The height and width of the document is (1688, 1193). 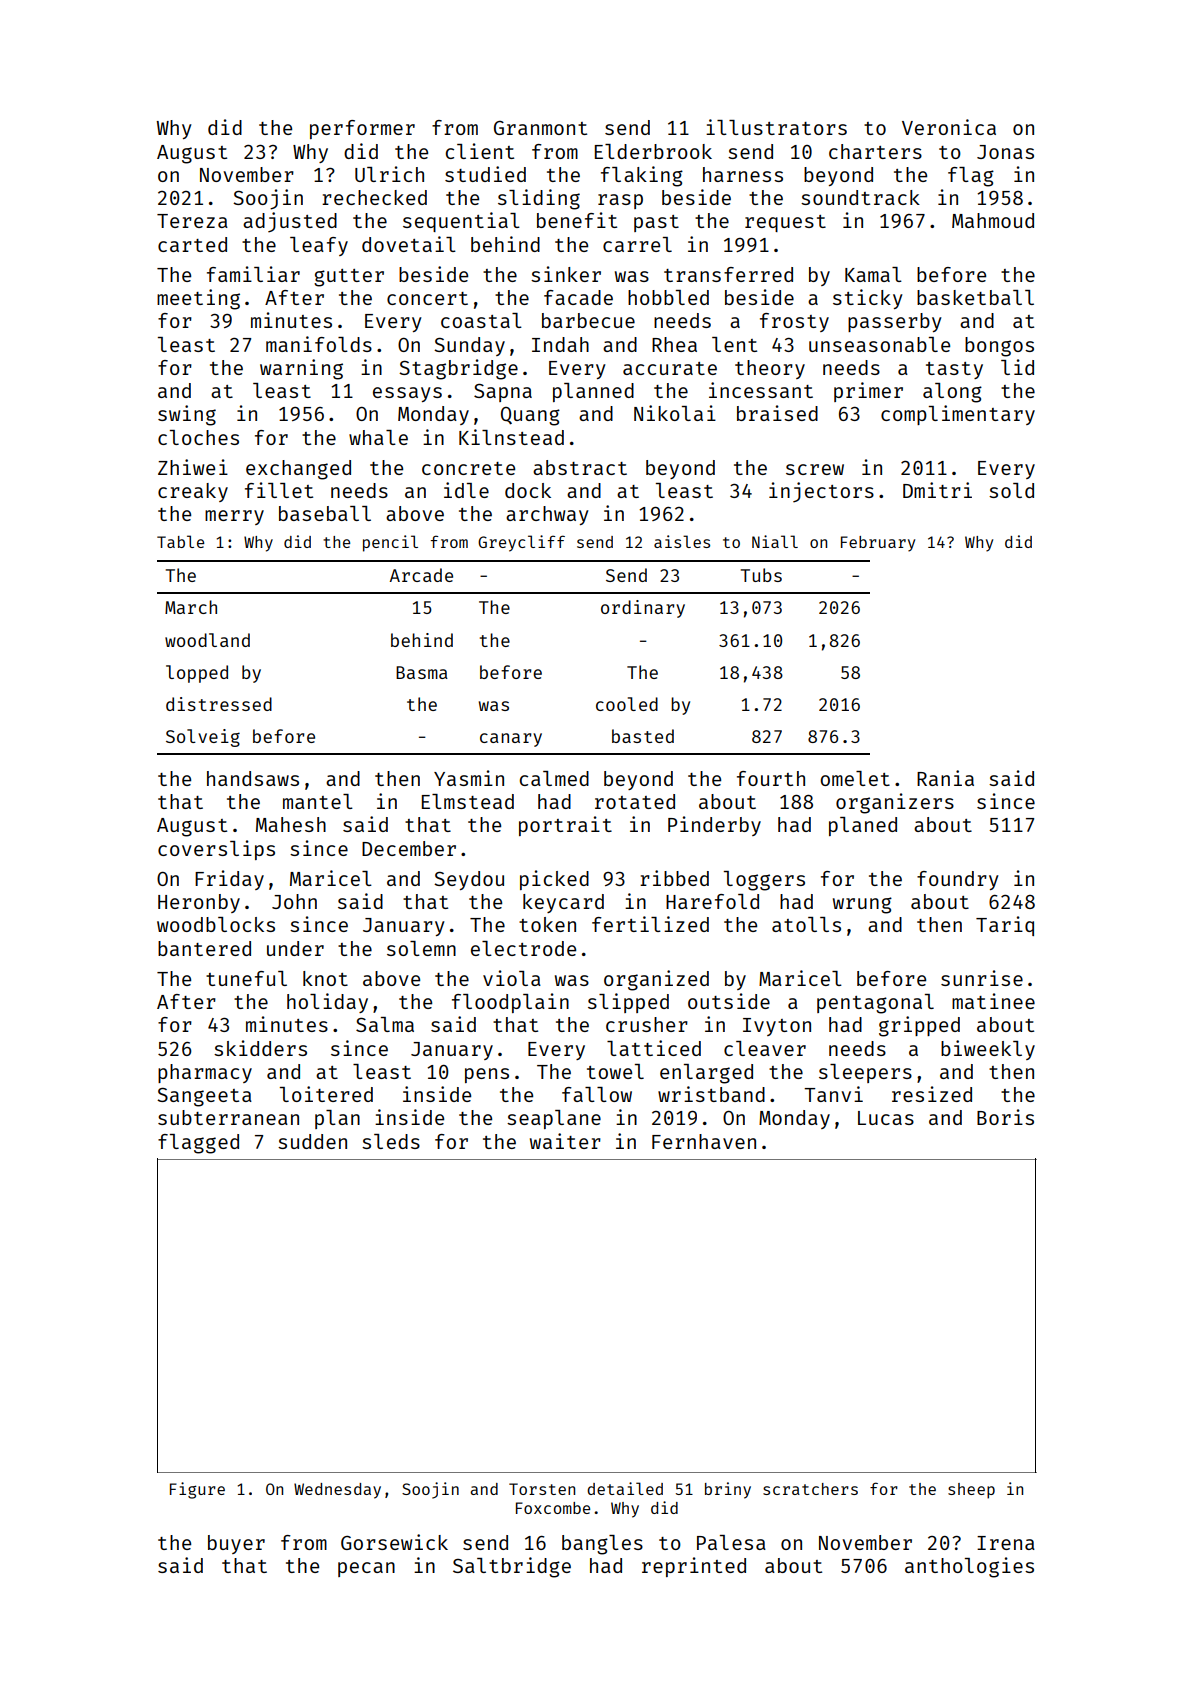 What do you see at coordinates (999, 347) in the document?
I see `bongos` at bounding box center [999, 347].
